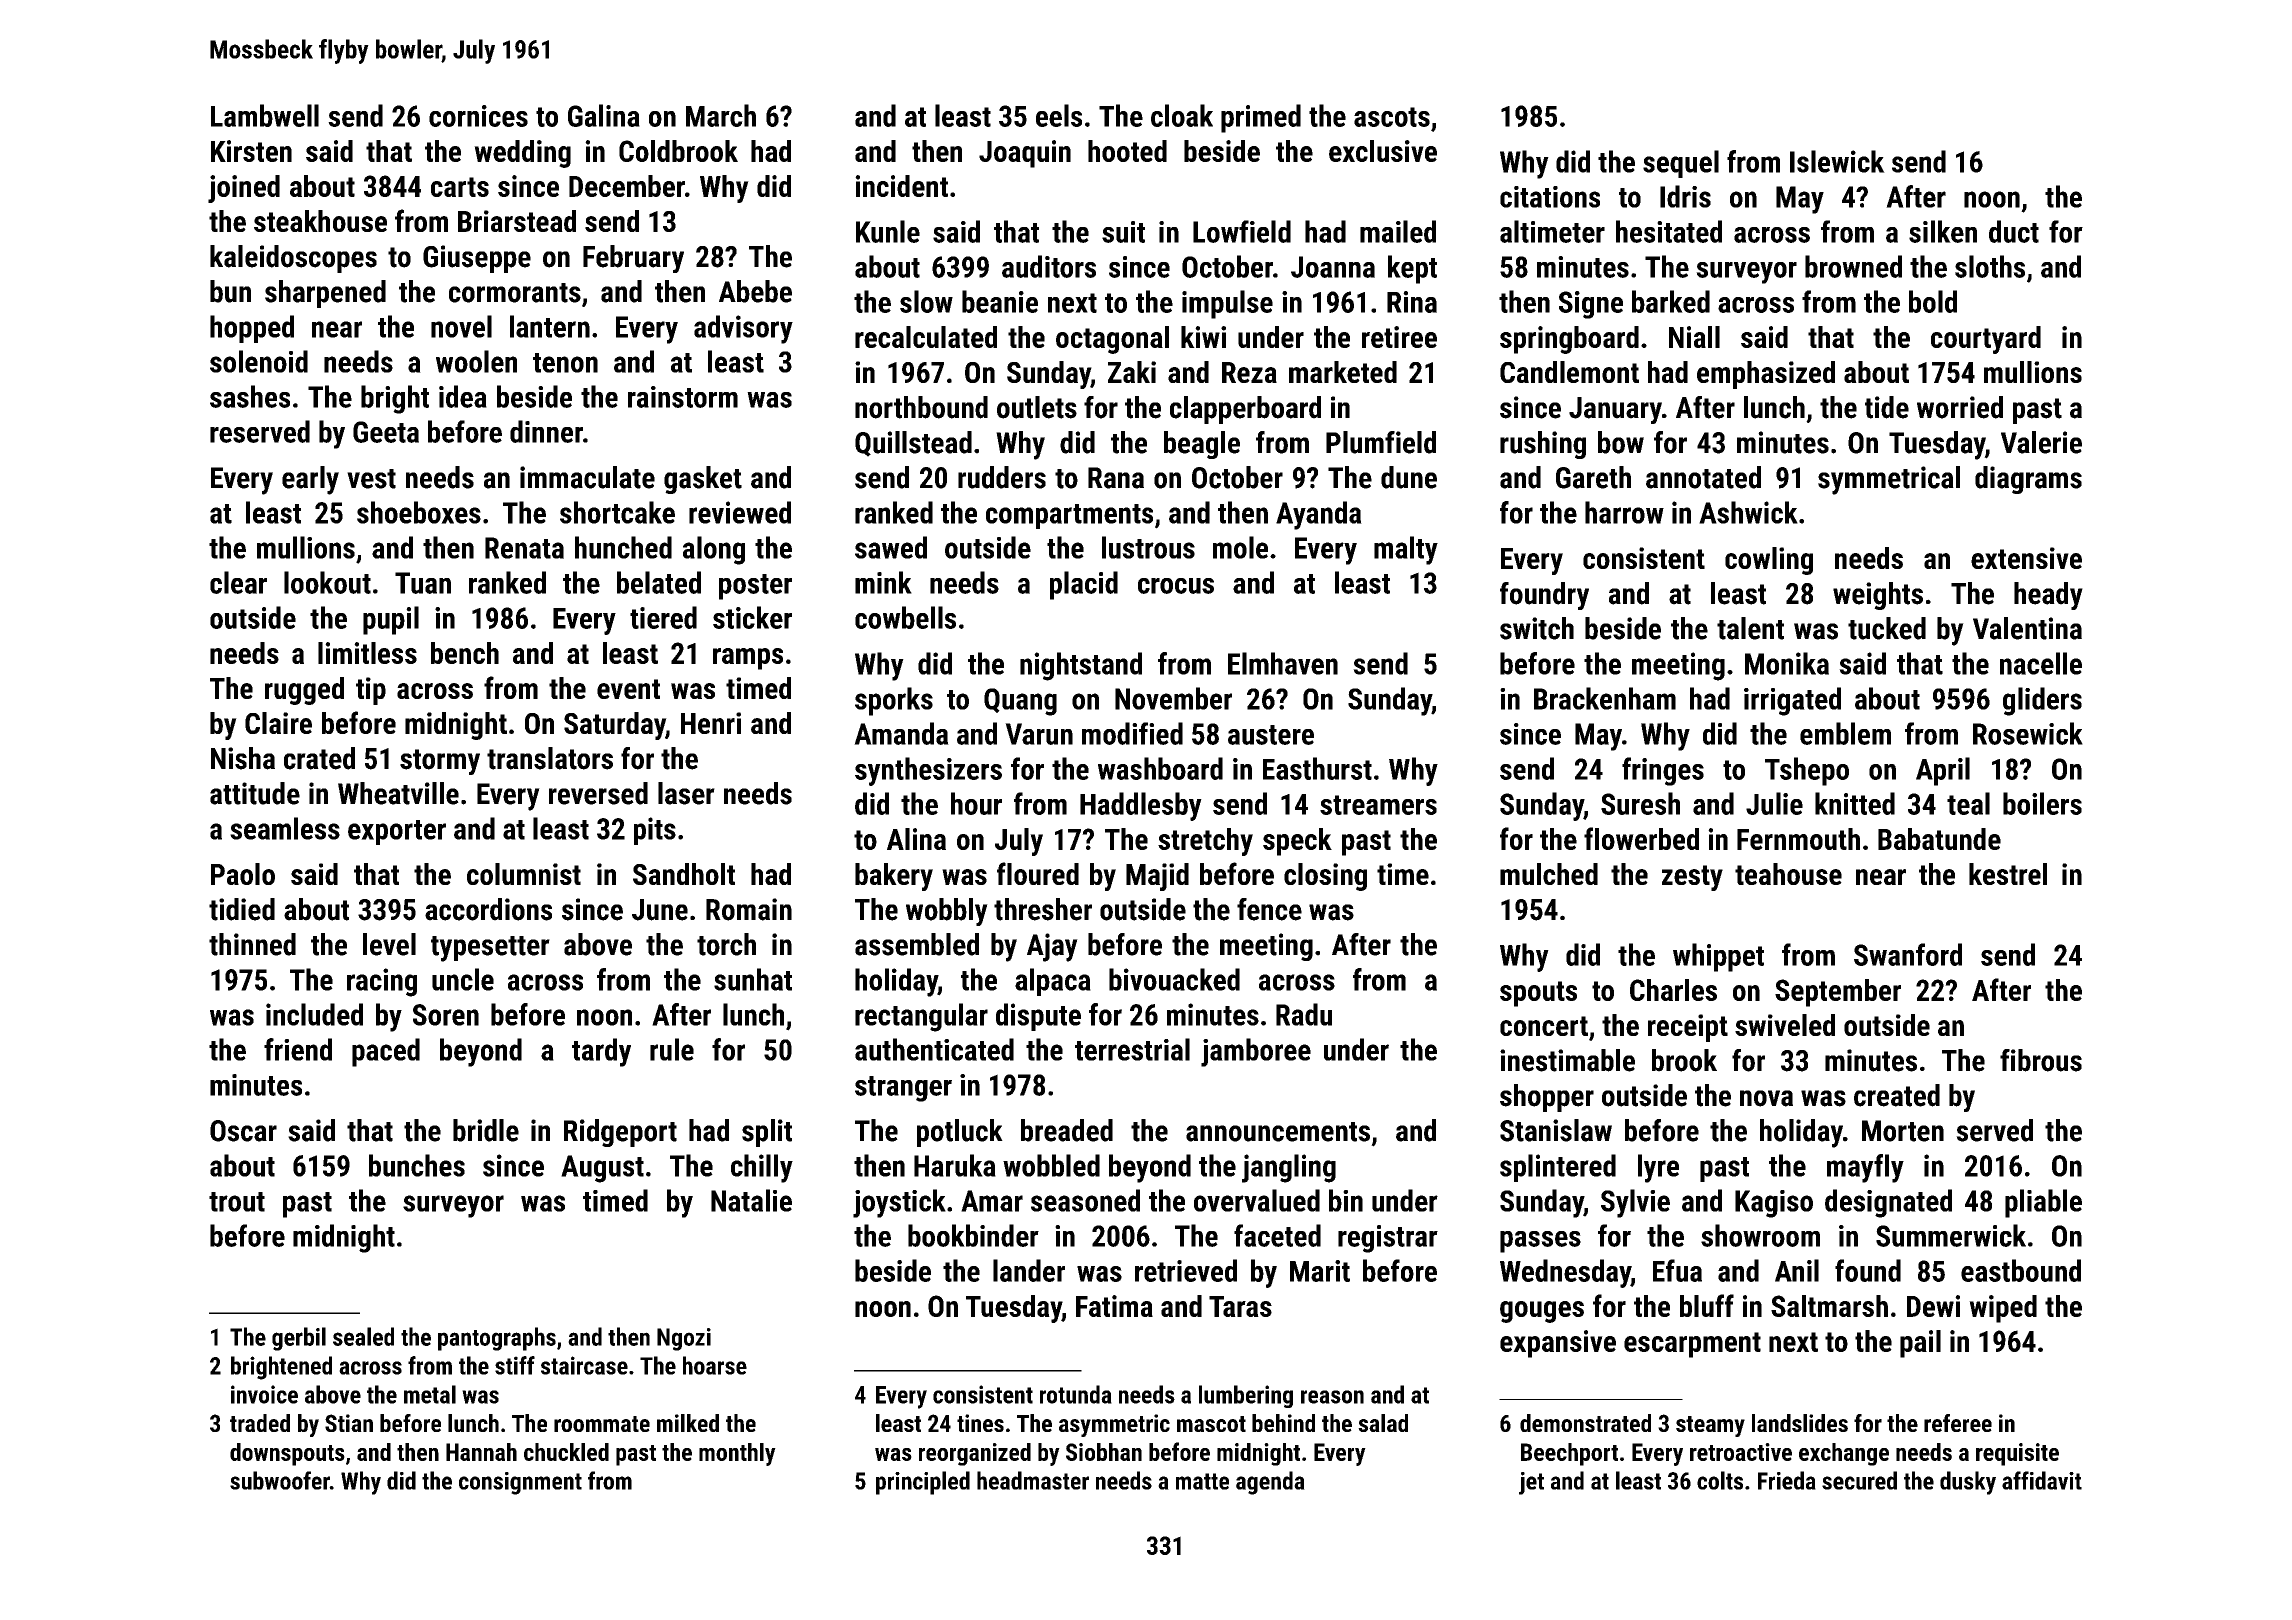 Image resolution: width=2292 pixels, height=1620 pixels. I want to click on Lambwell, so click(265, 115).
